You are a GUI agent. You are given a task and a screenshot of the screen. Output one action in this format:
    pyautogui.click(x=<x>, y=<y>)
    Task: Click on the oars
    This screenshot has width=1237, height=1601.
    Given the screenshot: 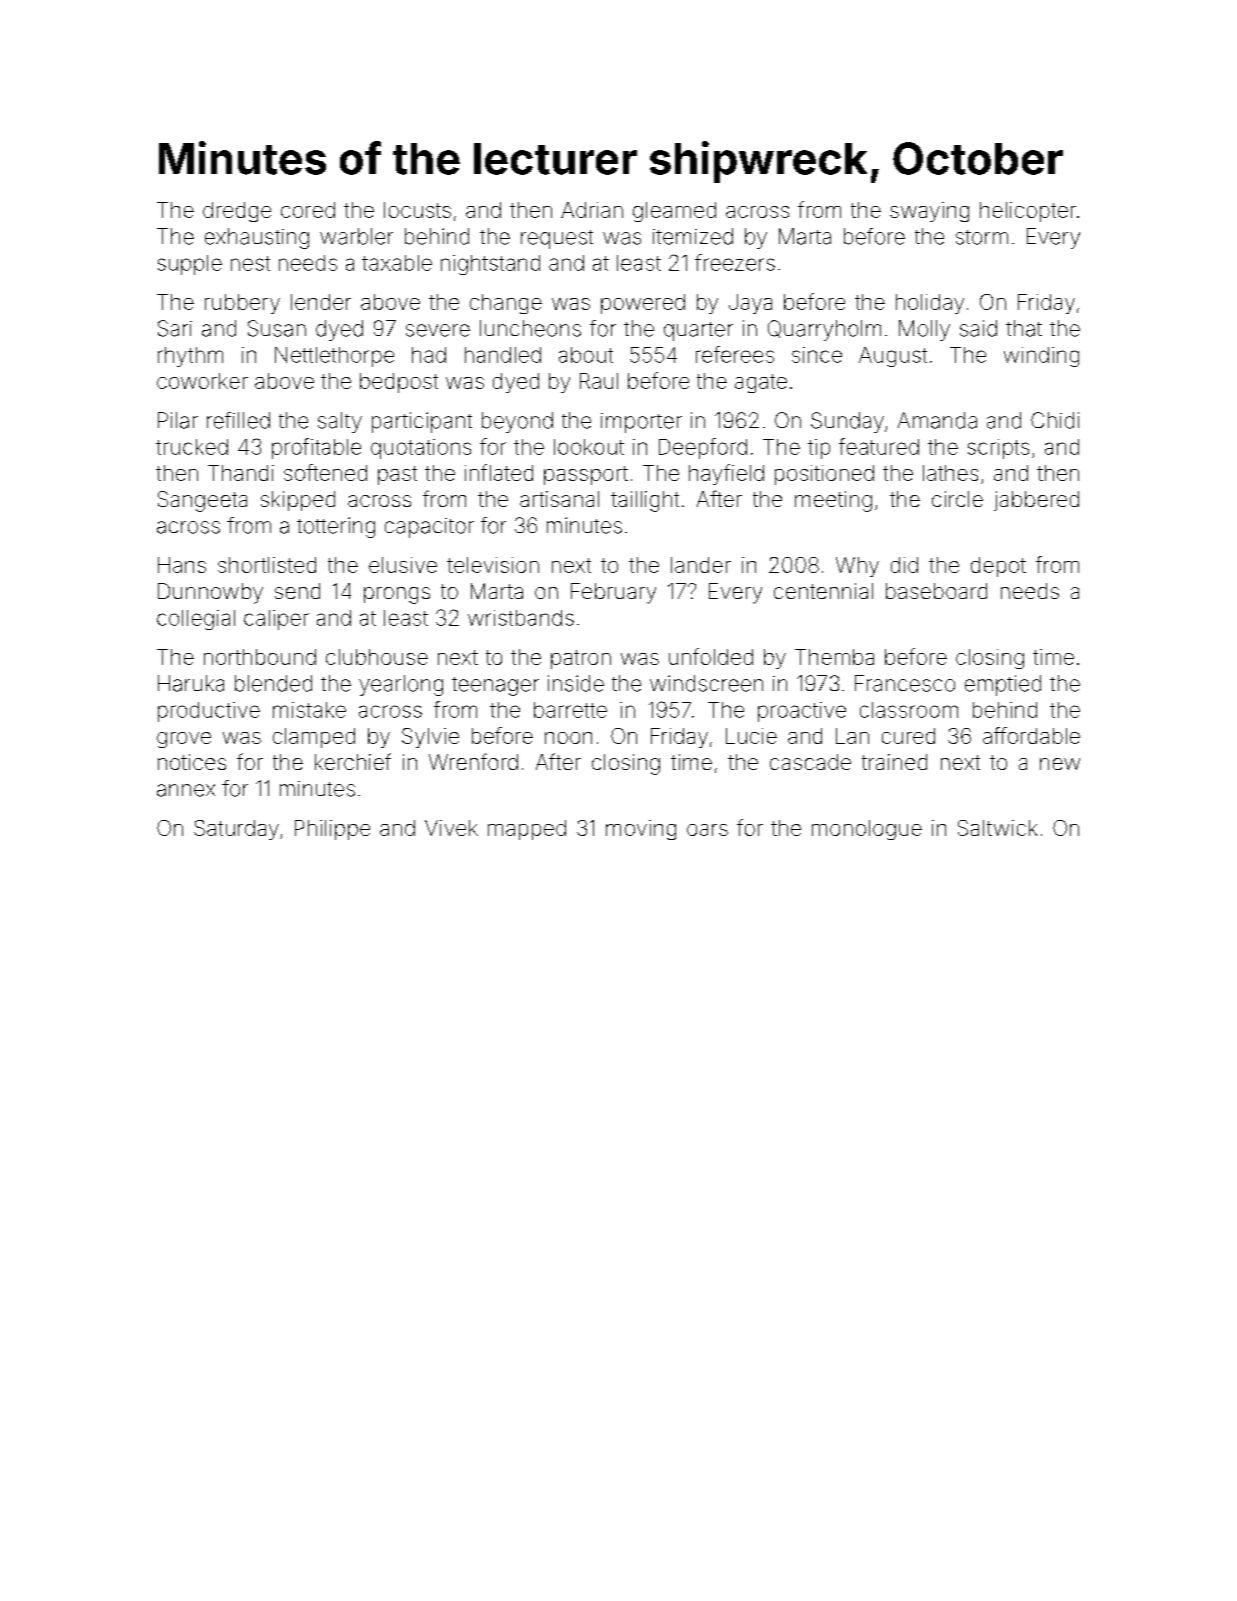 What is the action you would take?
    pyautogui.click(x=707, y=830)
